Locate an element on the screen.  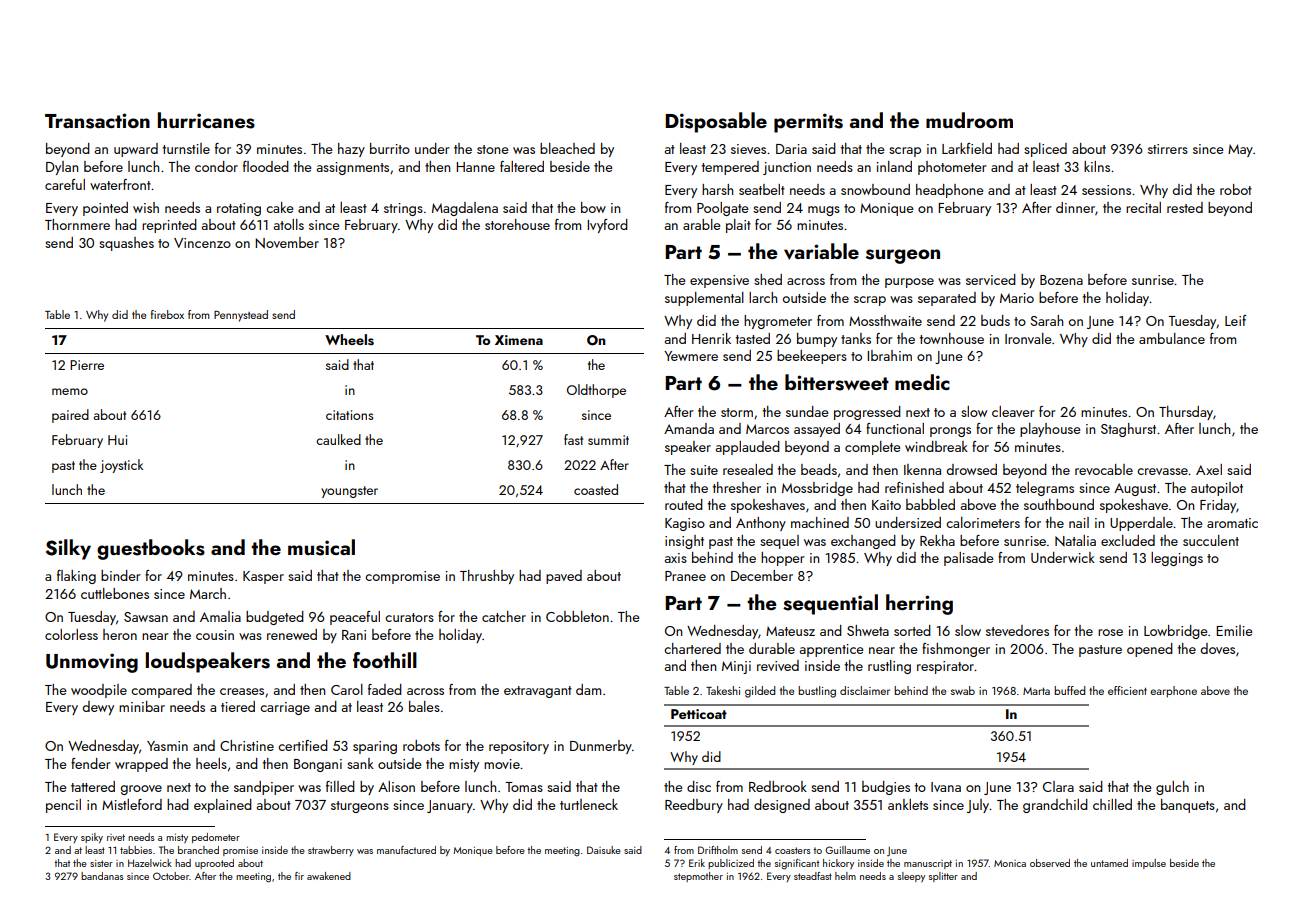
awakened is located at coordinates (329, 876).
